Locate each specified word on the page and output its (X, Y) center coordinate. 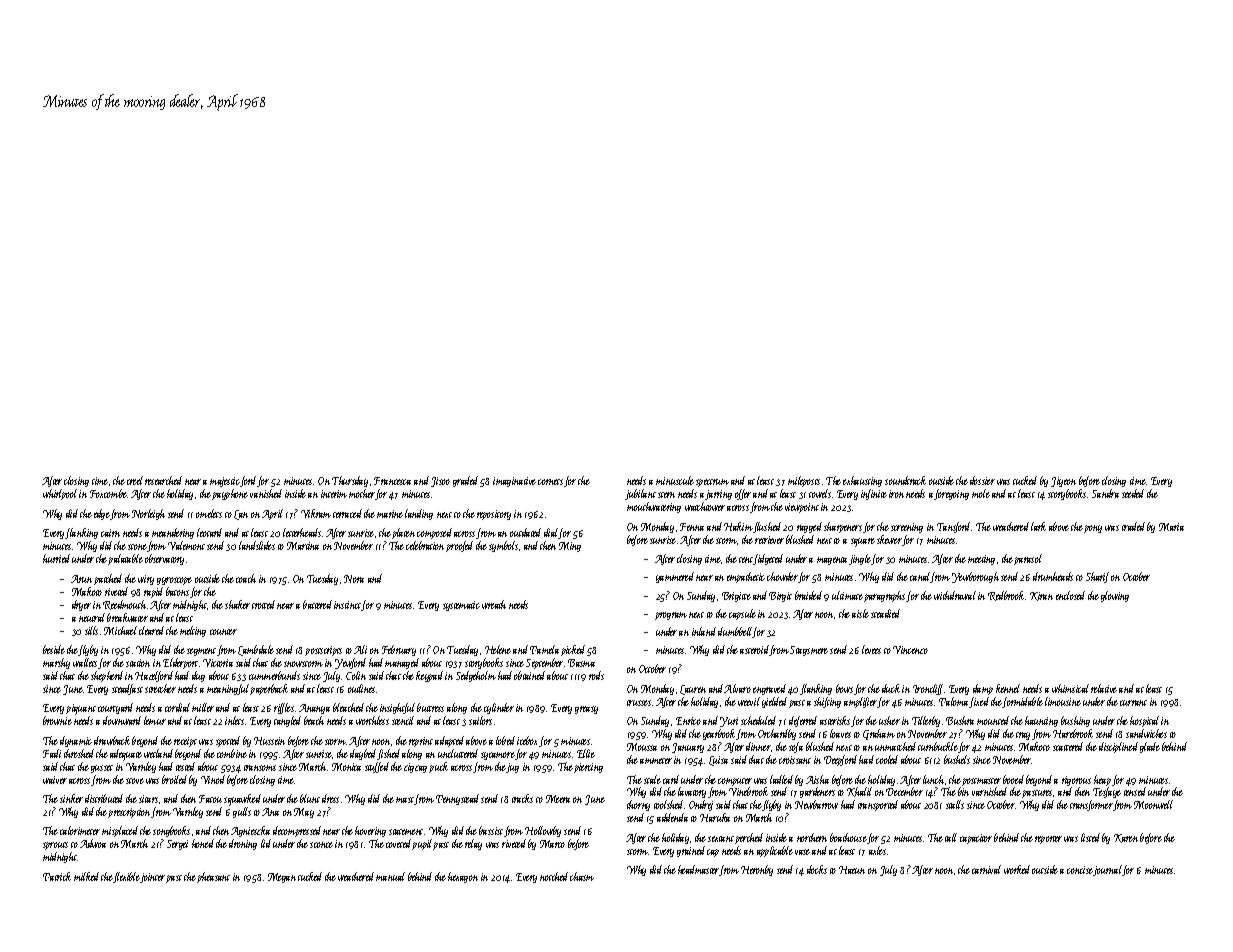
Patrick (57, 876)
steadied (885, 613)
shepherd (107, 676)
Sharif (1097, 577)
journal (1108, 870)
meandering (173, 533)
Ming (570, 547)
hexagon (463, 877)
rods (596, 675)
